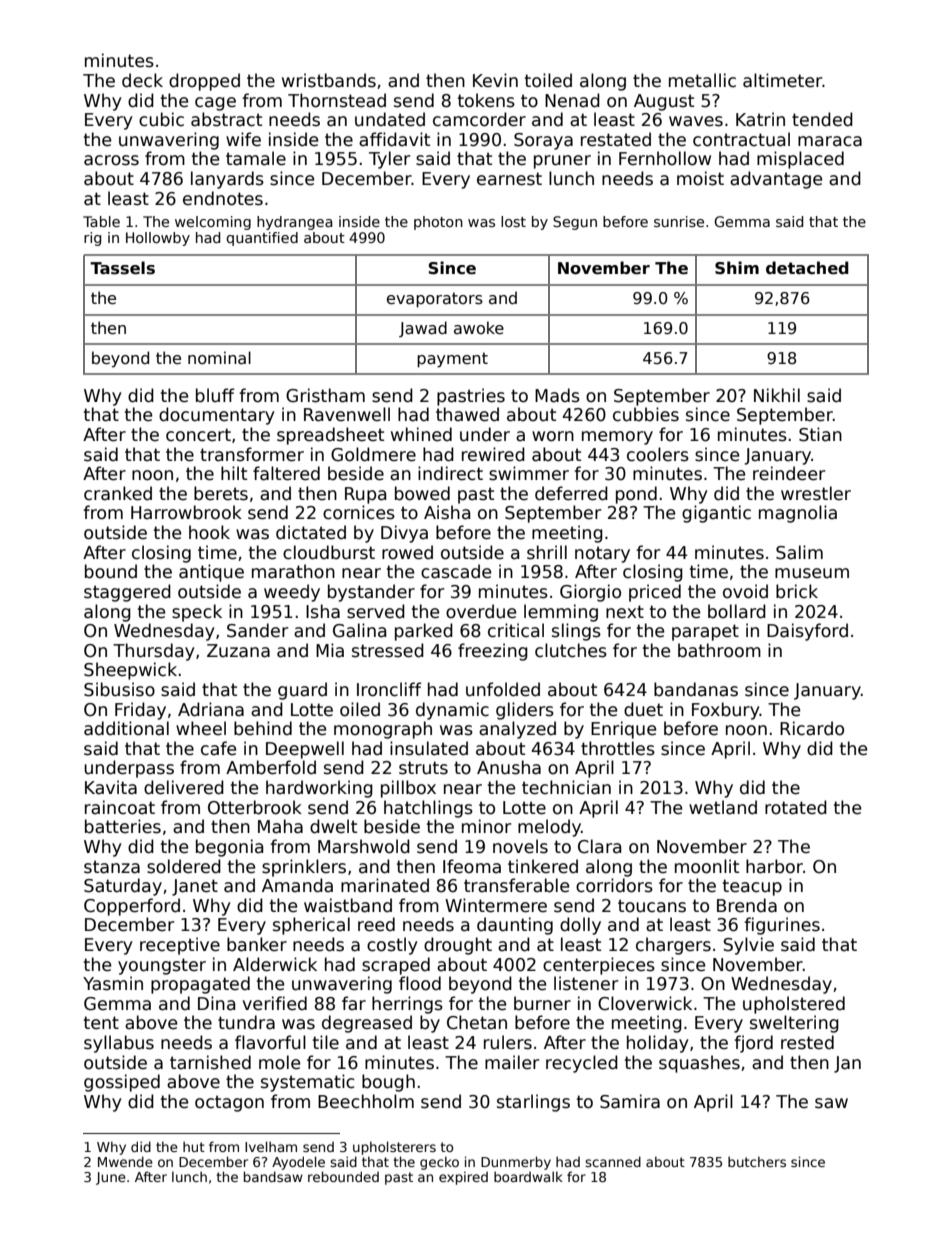 The image size is (952, 1233). What do you see at coordinates (195, 887) in the page?
I see `Janet` at bounding box center [195, 887].
